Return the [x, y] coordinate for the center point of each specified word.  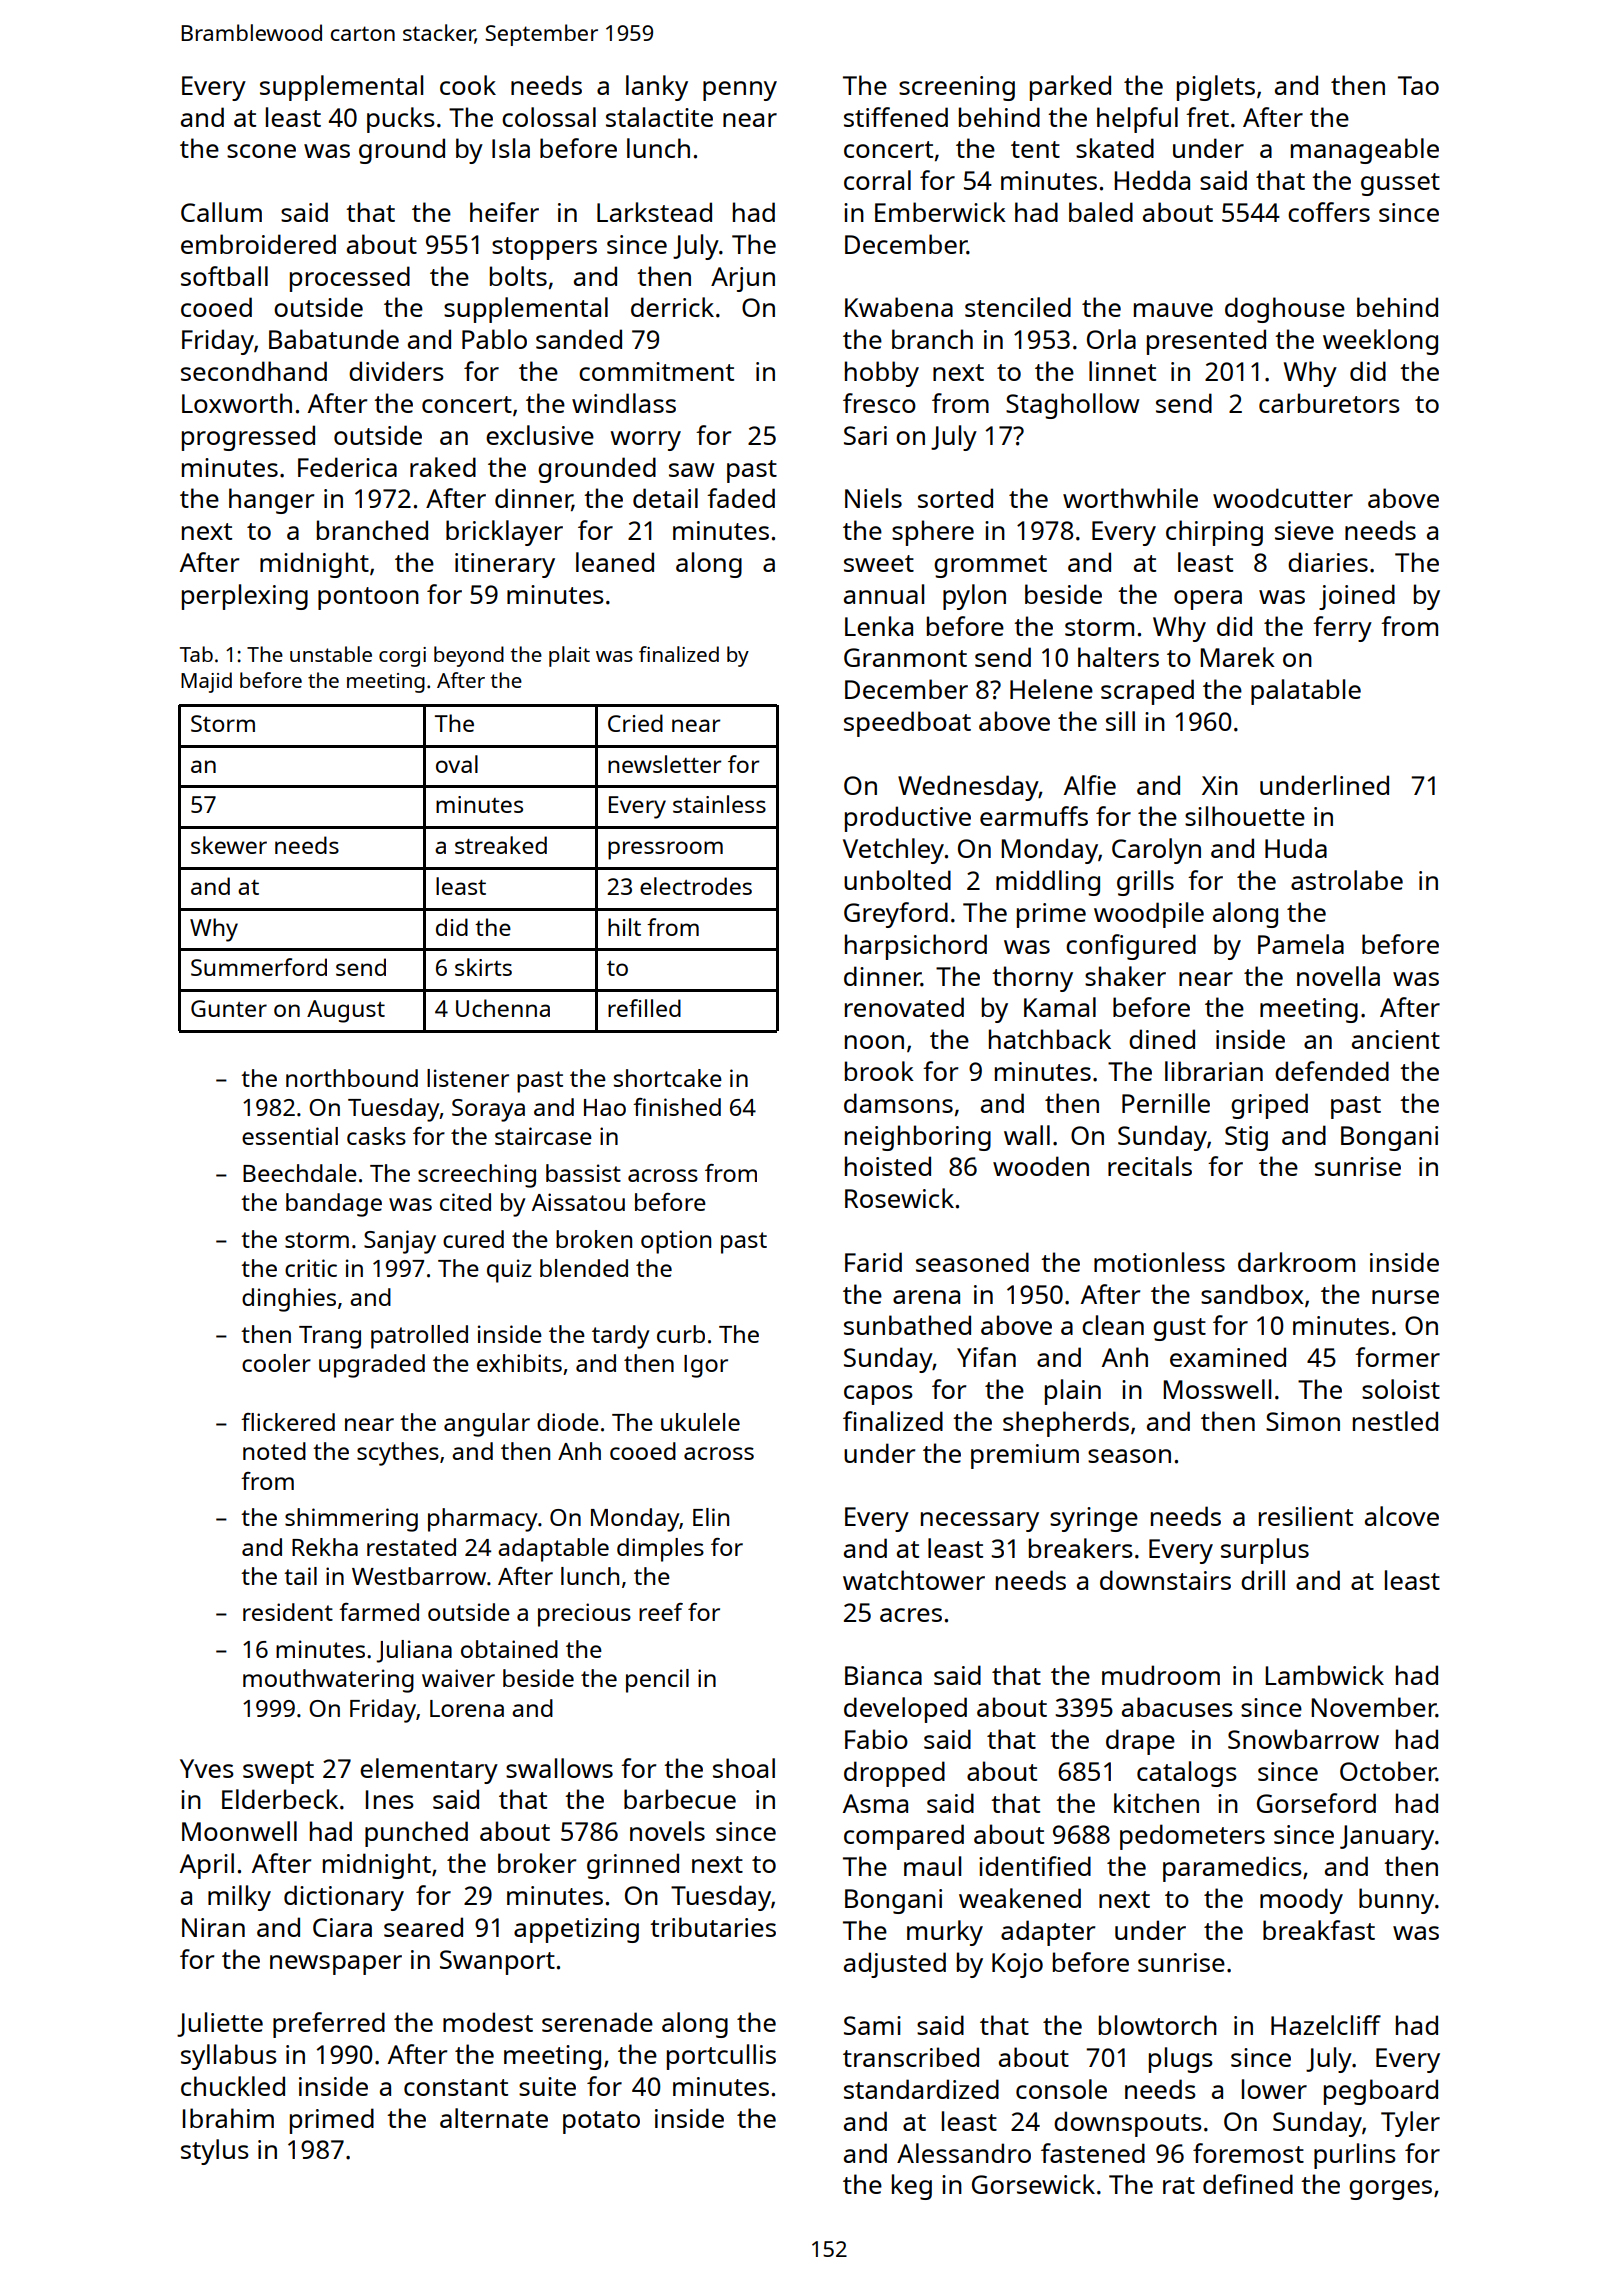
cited [465, 1202]
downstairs [1165, 1580]
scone [261, 151]
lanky [657, 88]
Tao [1418, 85]
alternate [494, 2118]
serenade [597, 2022]
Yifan [986, 1357]
